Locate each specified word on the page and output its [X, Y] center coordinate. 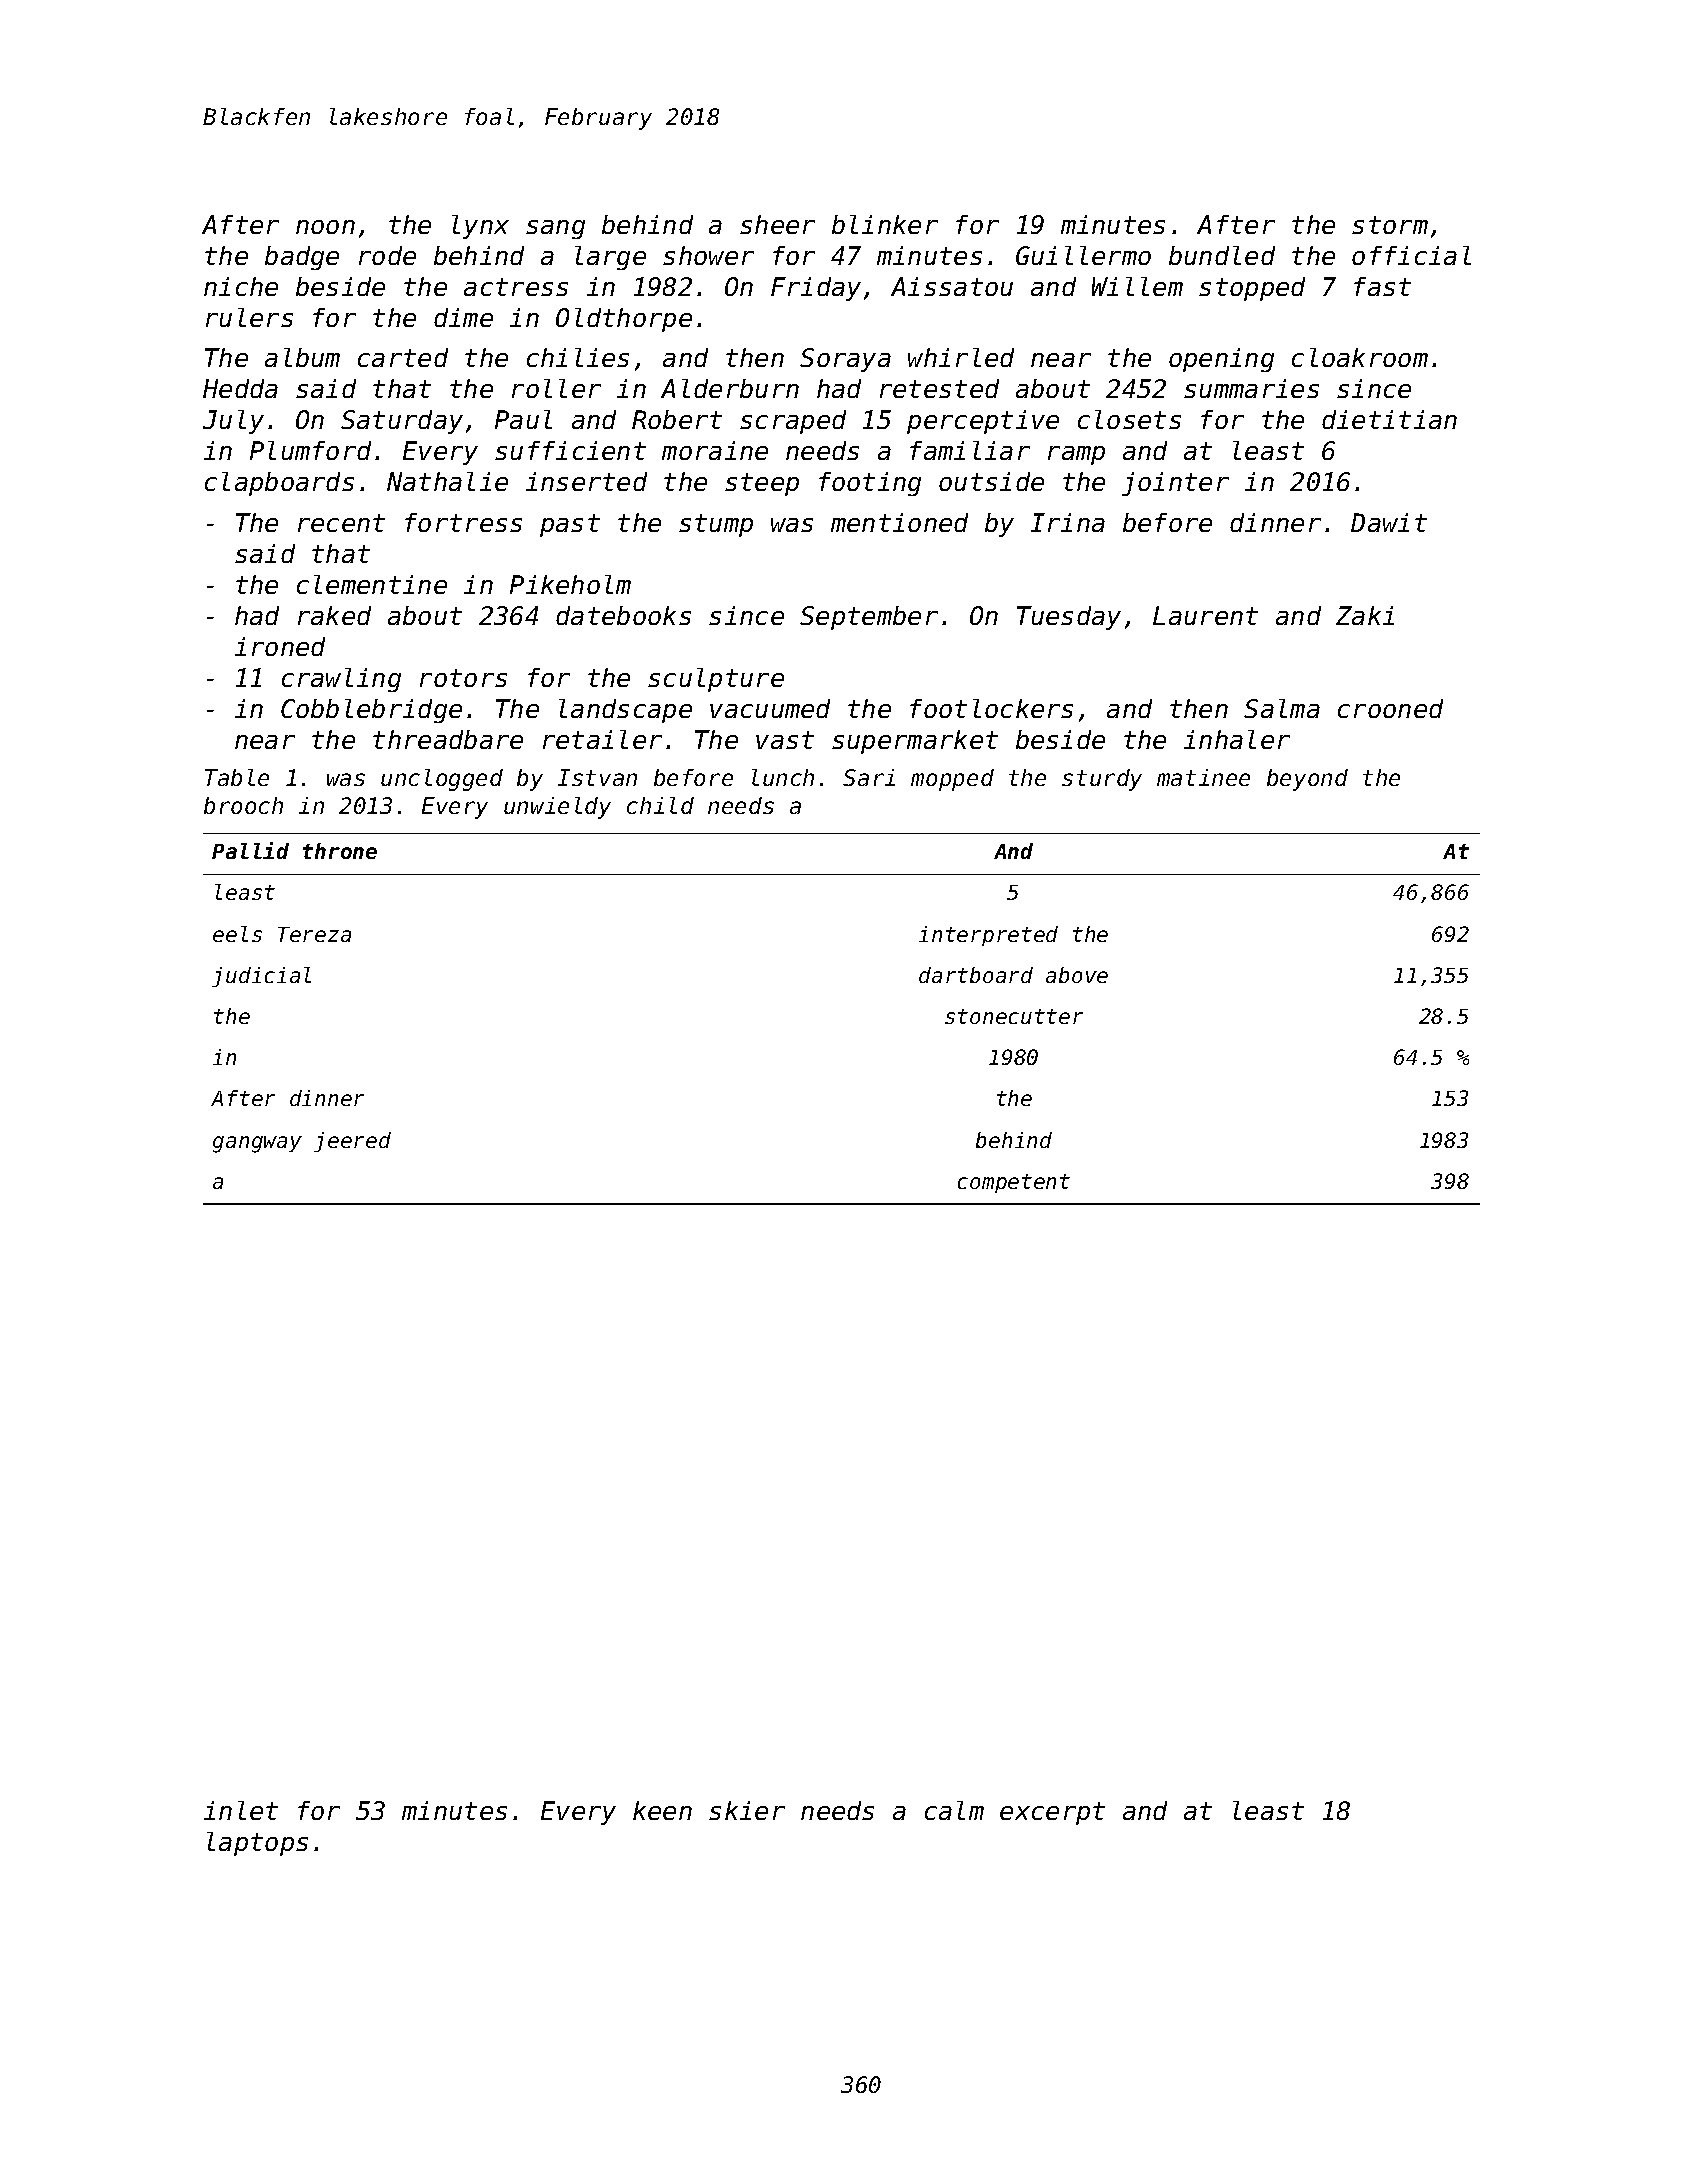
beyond [1307, 780]
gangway [257, 1144]
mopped [952, 780]
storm [1390, 225]
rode [387, 255]
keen [662, 1810]
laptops [257, 1844]
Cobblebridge [371, 711]
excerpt [1052, 1813]
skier [747, 1810]
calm [954, 1810]
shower [708, 255]
